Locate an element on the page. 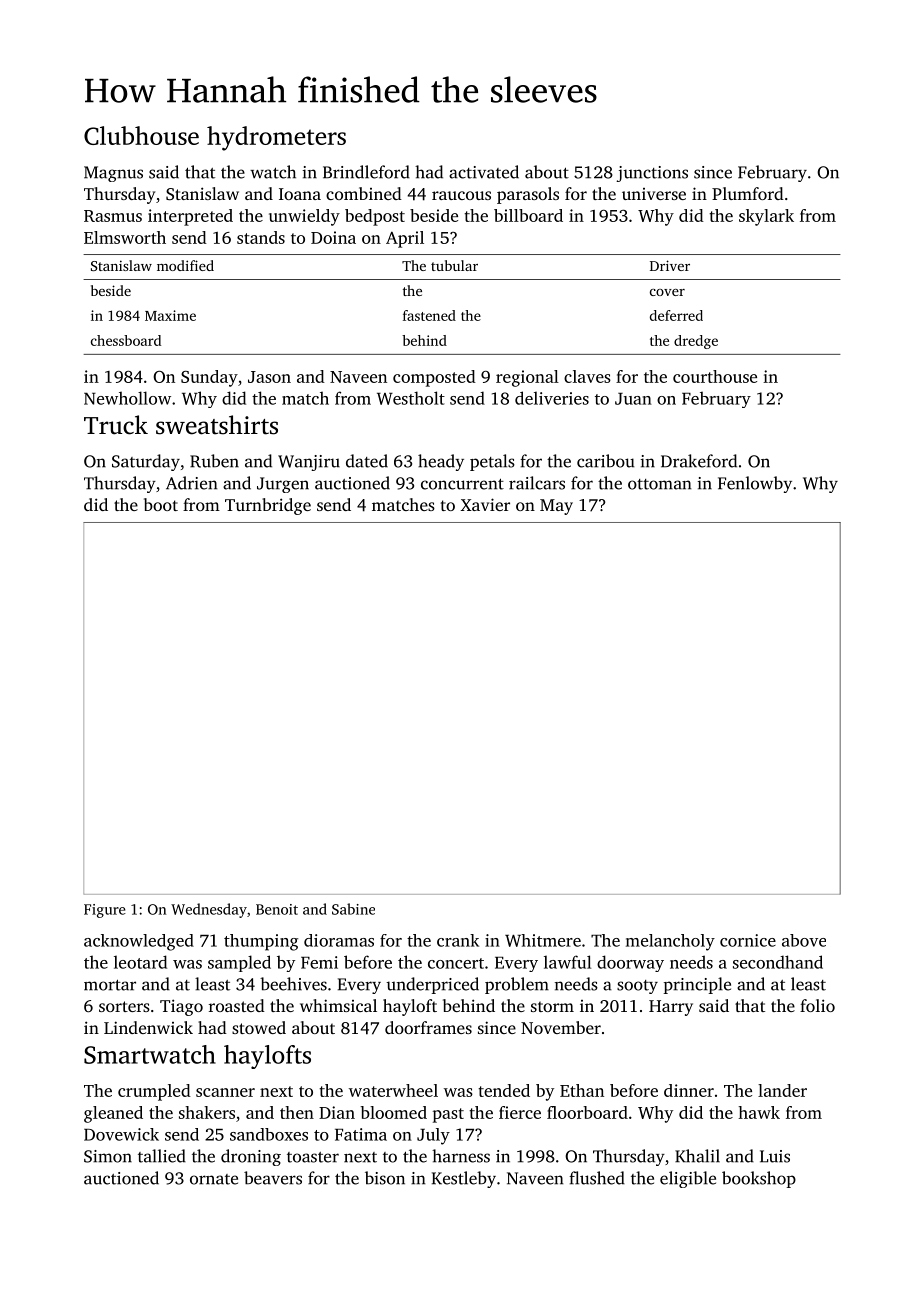  deferred is located at coordinates (676, 315).
